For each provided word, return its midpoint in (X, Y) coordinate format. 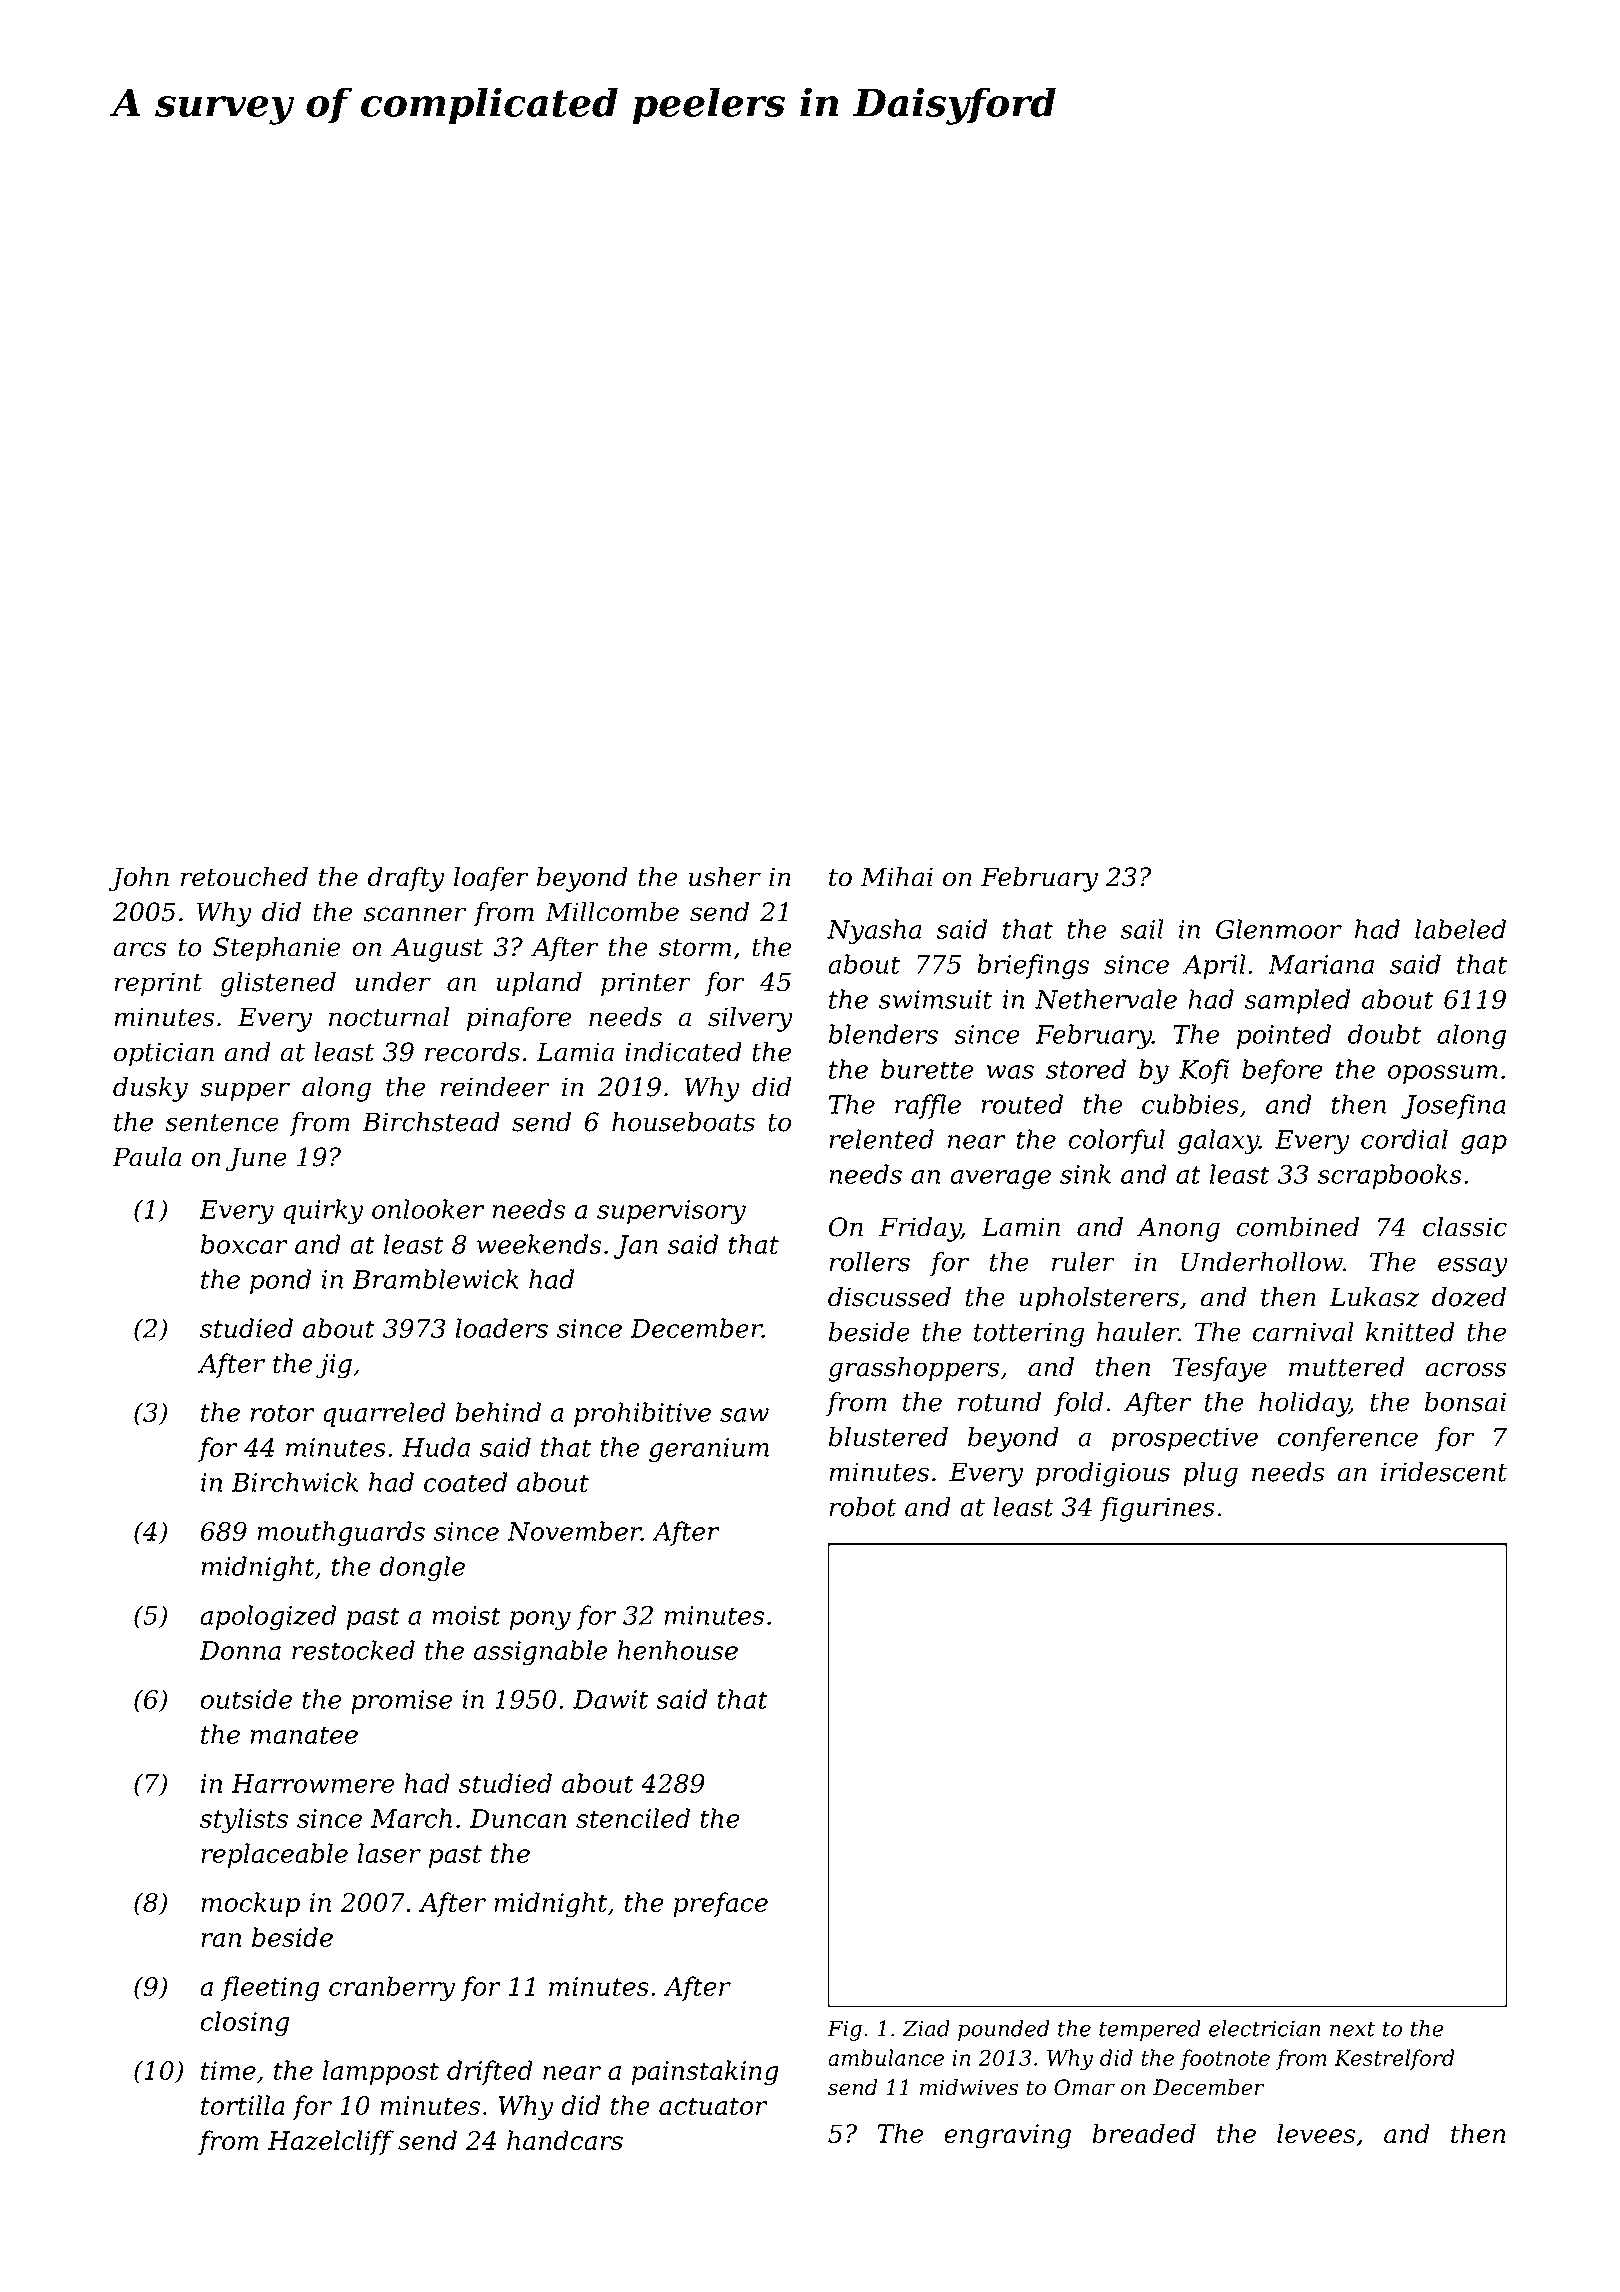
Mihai (896, 877)
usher (725, 877)
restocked (353, 1650)
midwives (969, 2087)
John (138, 879)
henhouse (677, 1650)
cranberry (392, 1989)
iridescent (1444, 1472)
